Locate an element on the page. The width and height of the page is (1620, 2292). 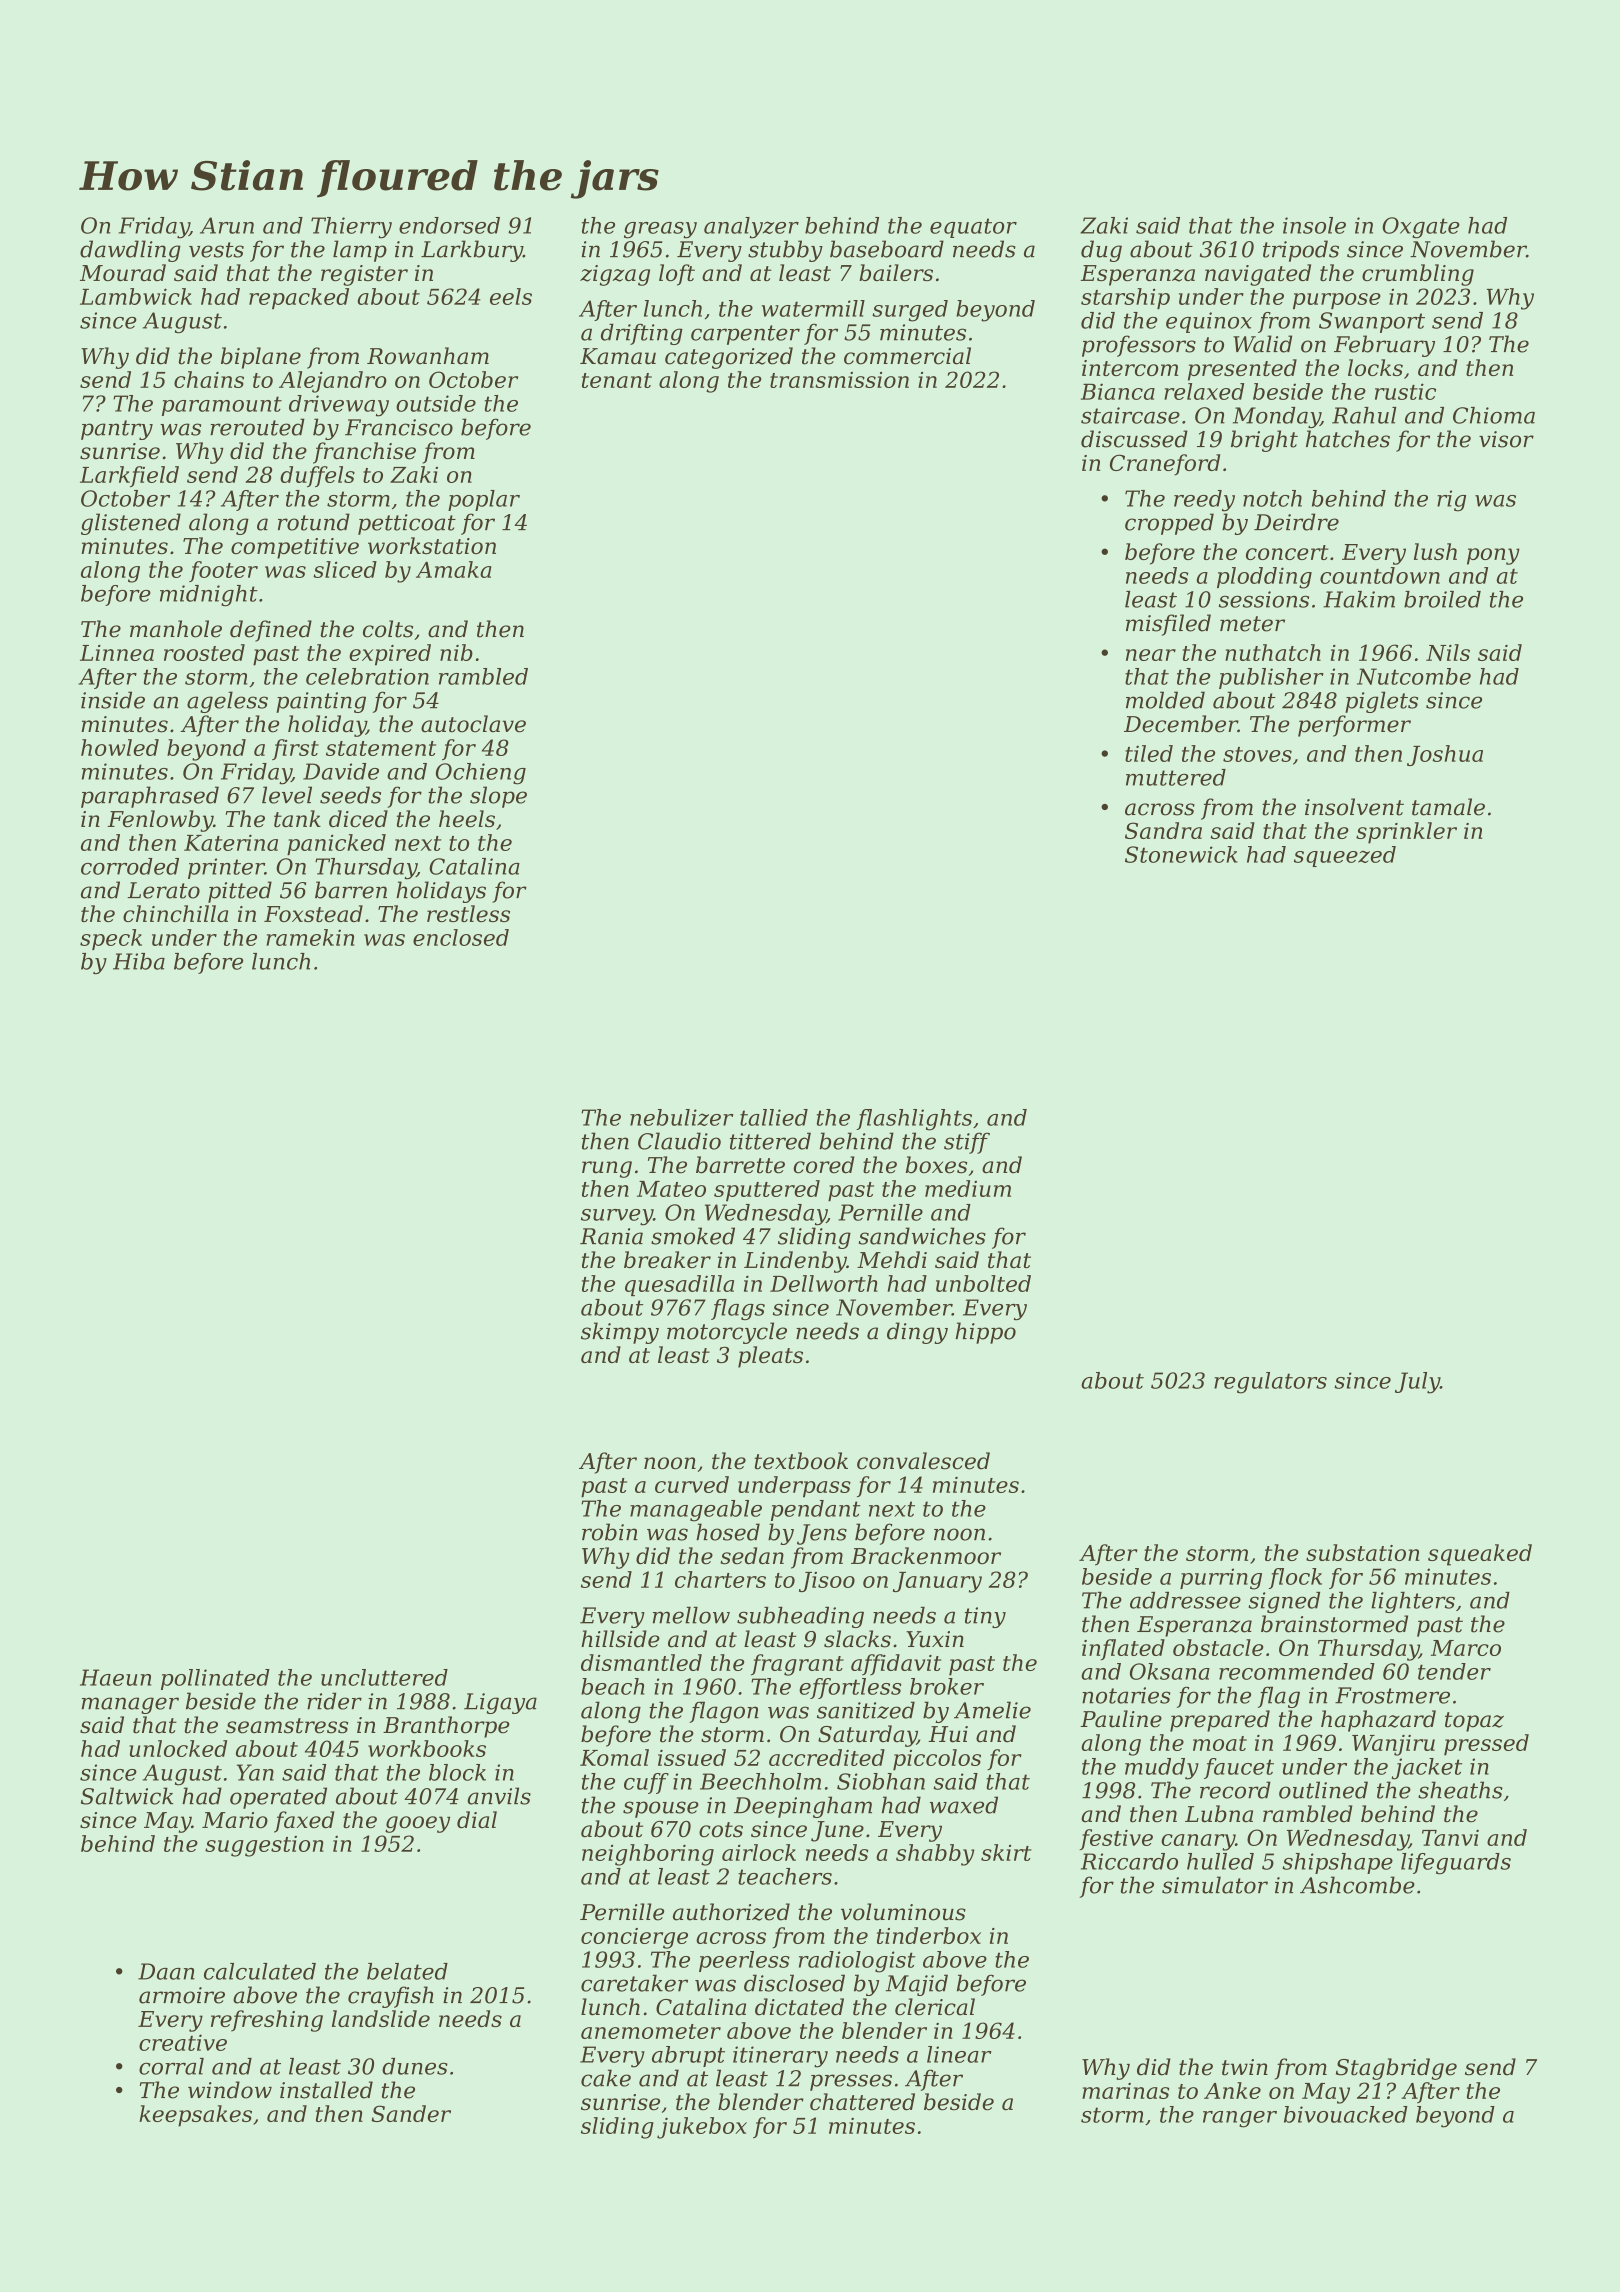
barrette is located at coordinates (740, 1165).
